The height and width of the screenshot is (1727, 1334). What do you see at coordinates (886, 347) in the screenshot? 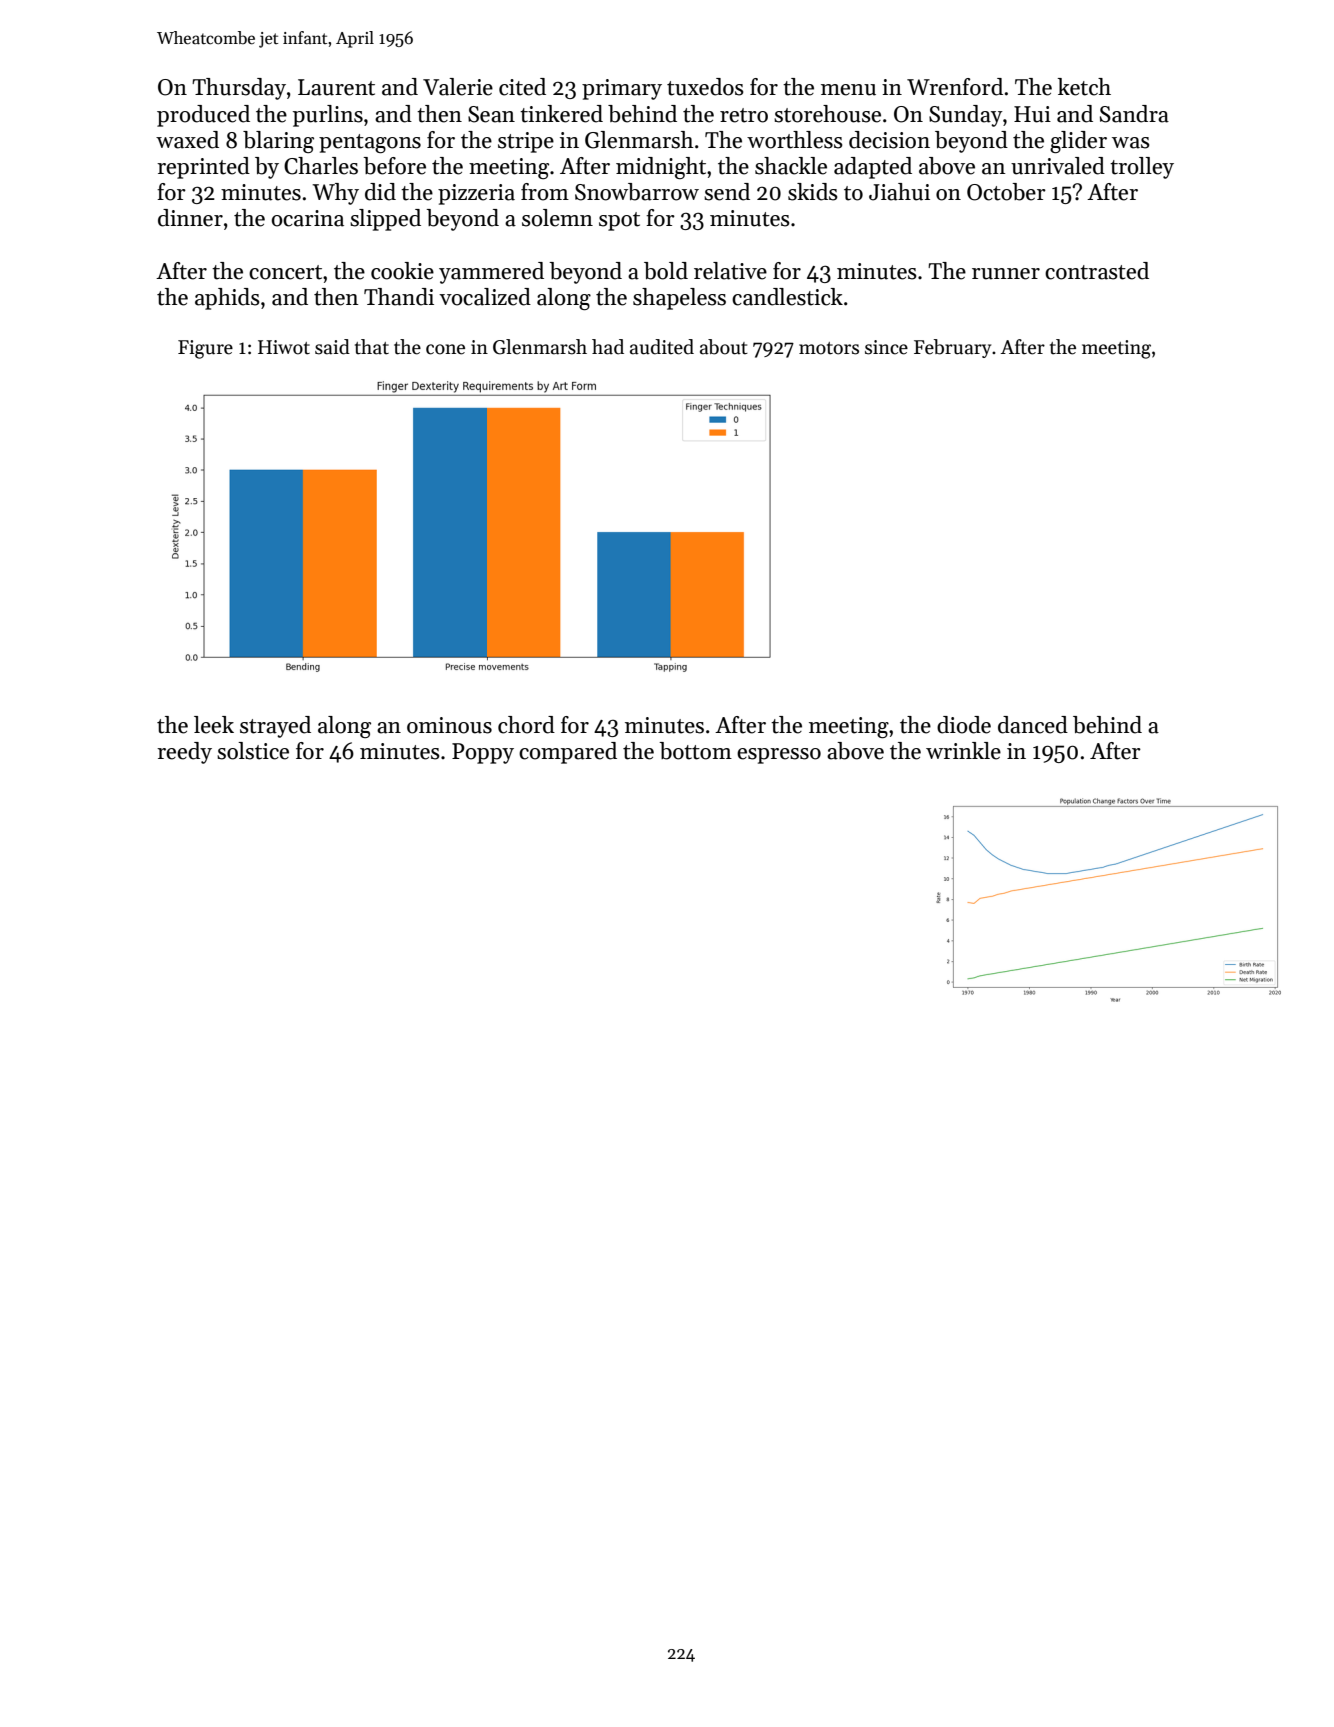
I see `since` at bounding box center [886, 347].
